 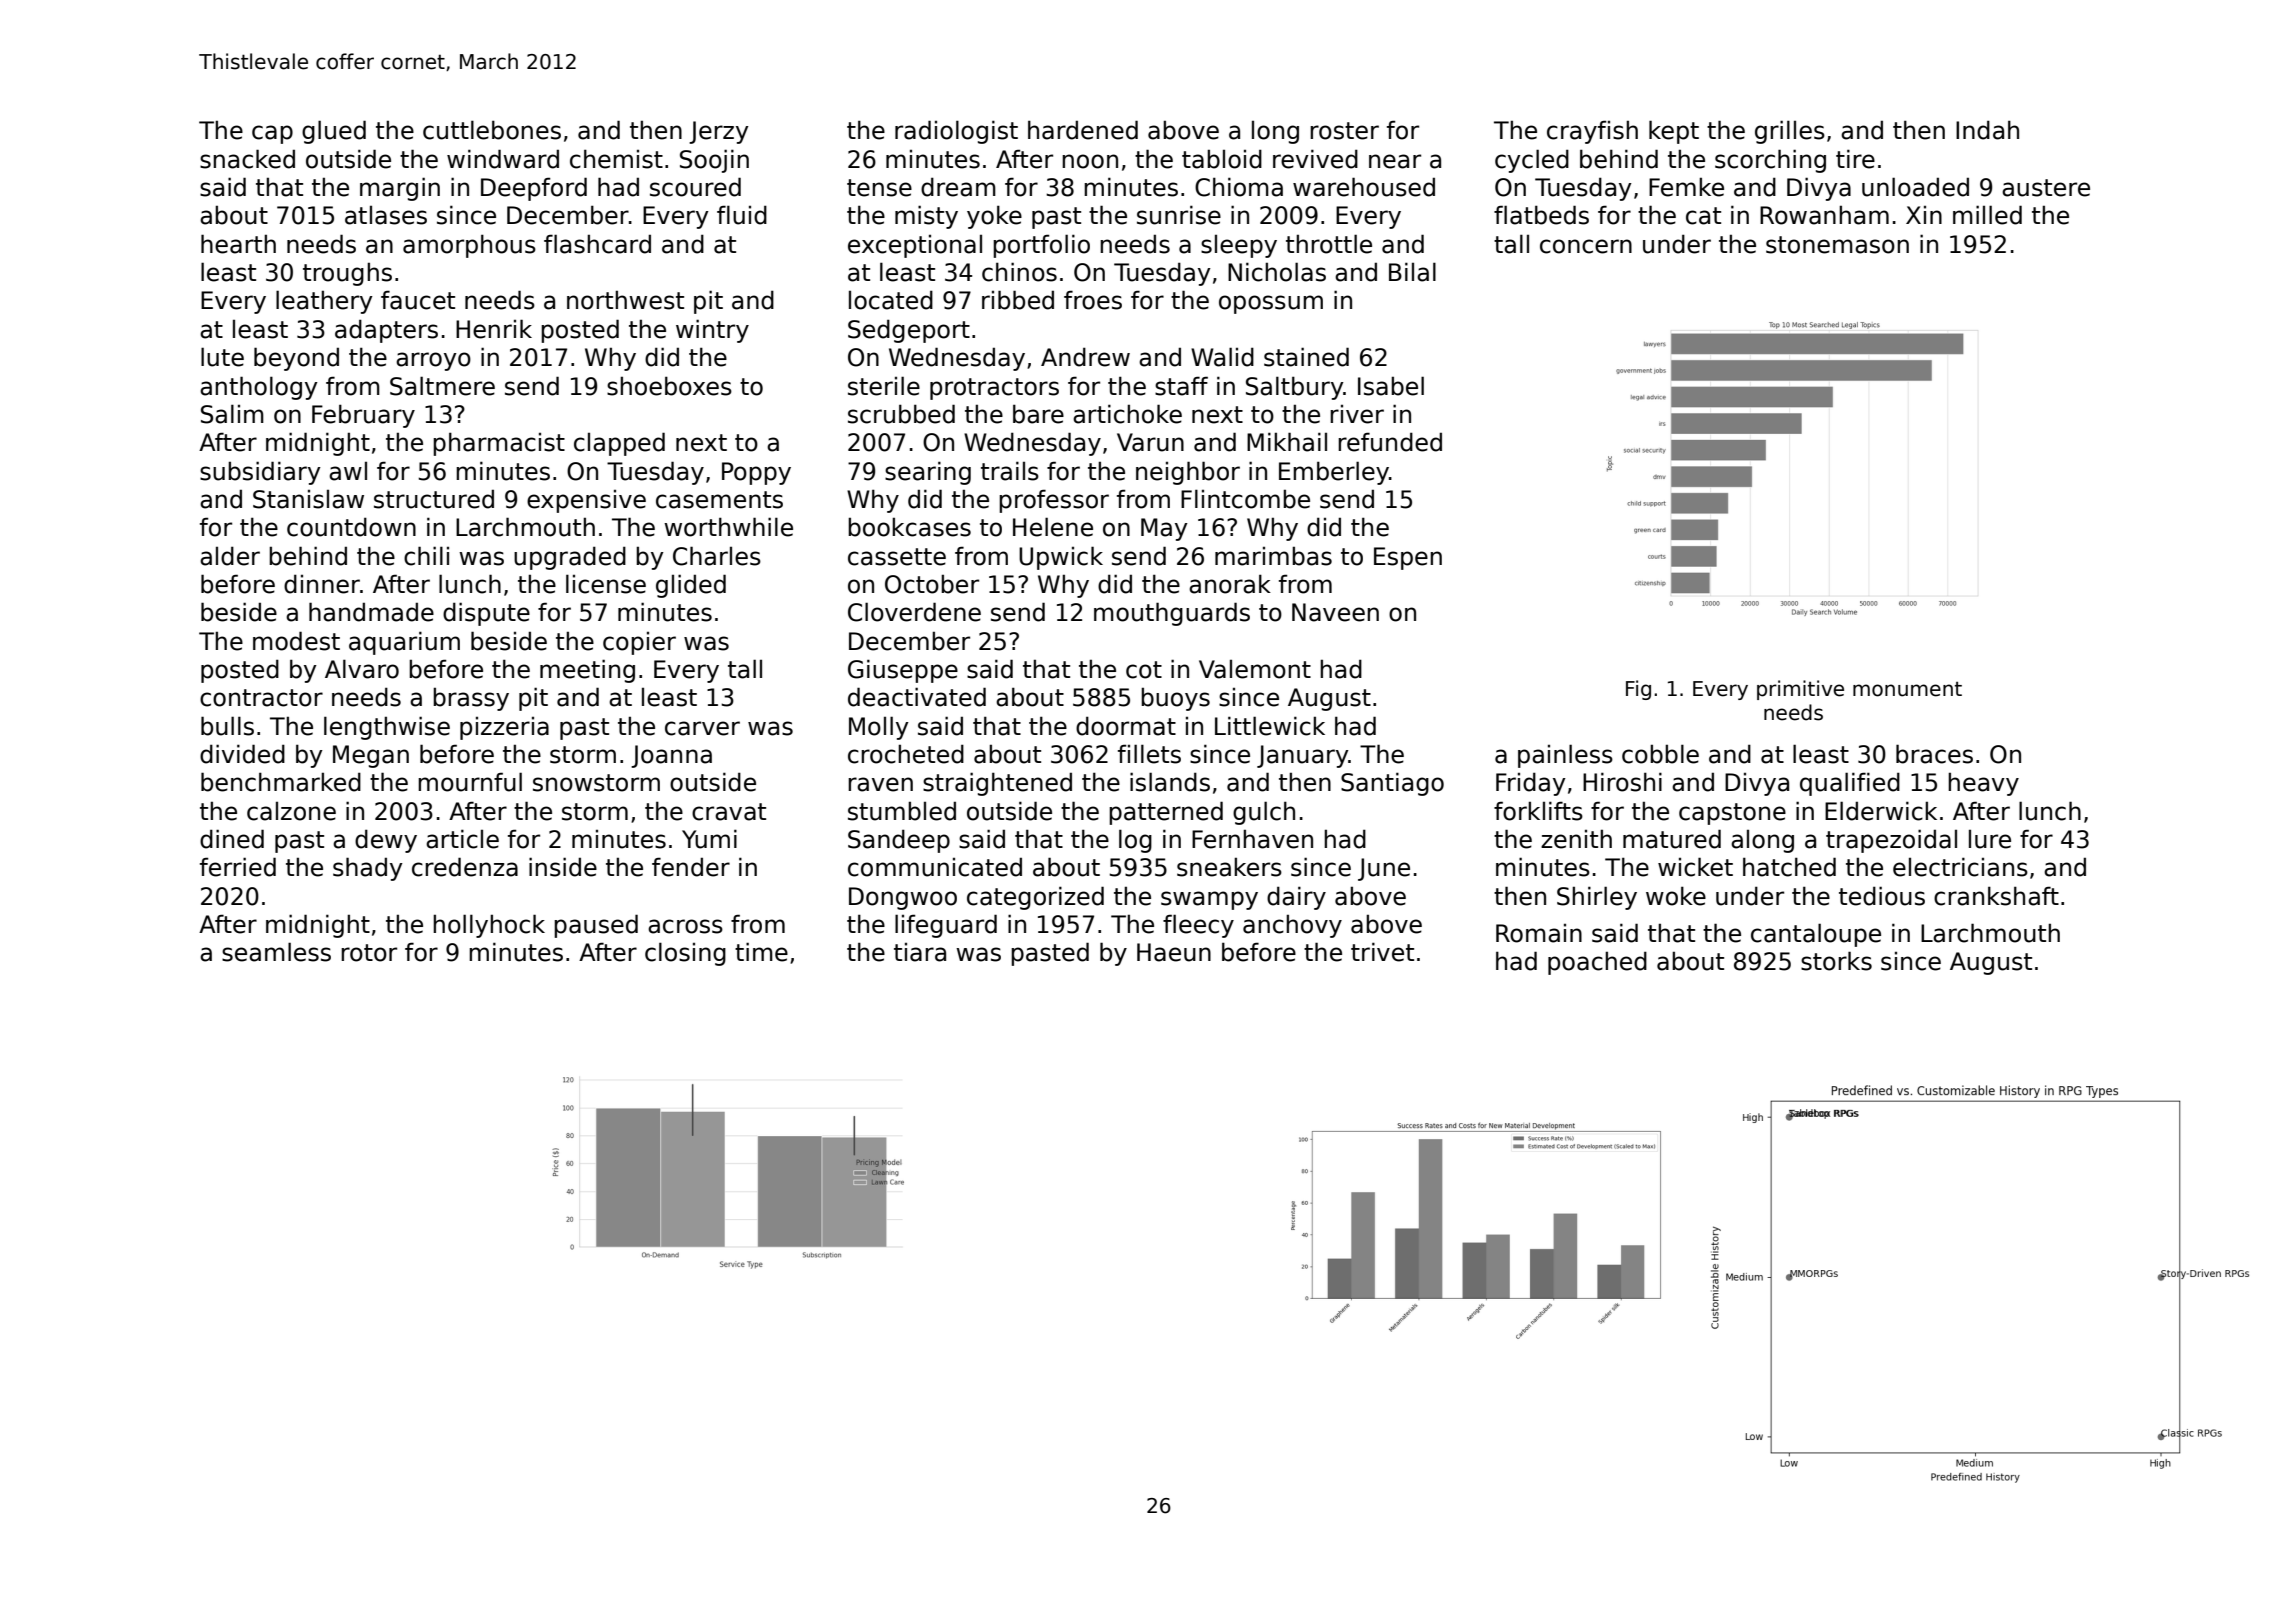 I want to click on hardened, so click(x=1083, y=130).
